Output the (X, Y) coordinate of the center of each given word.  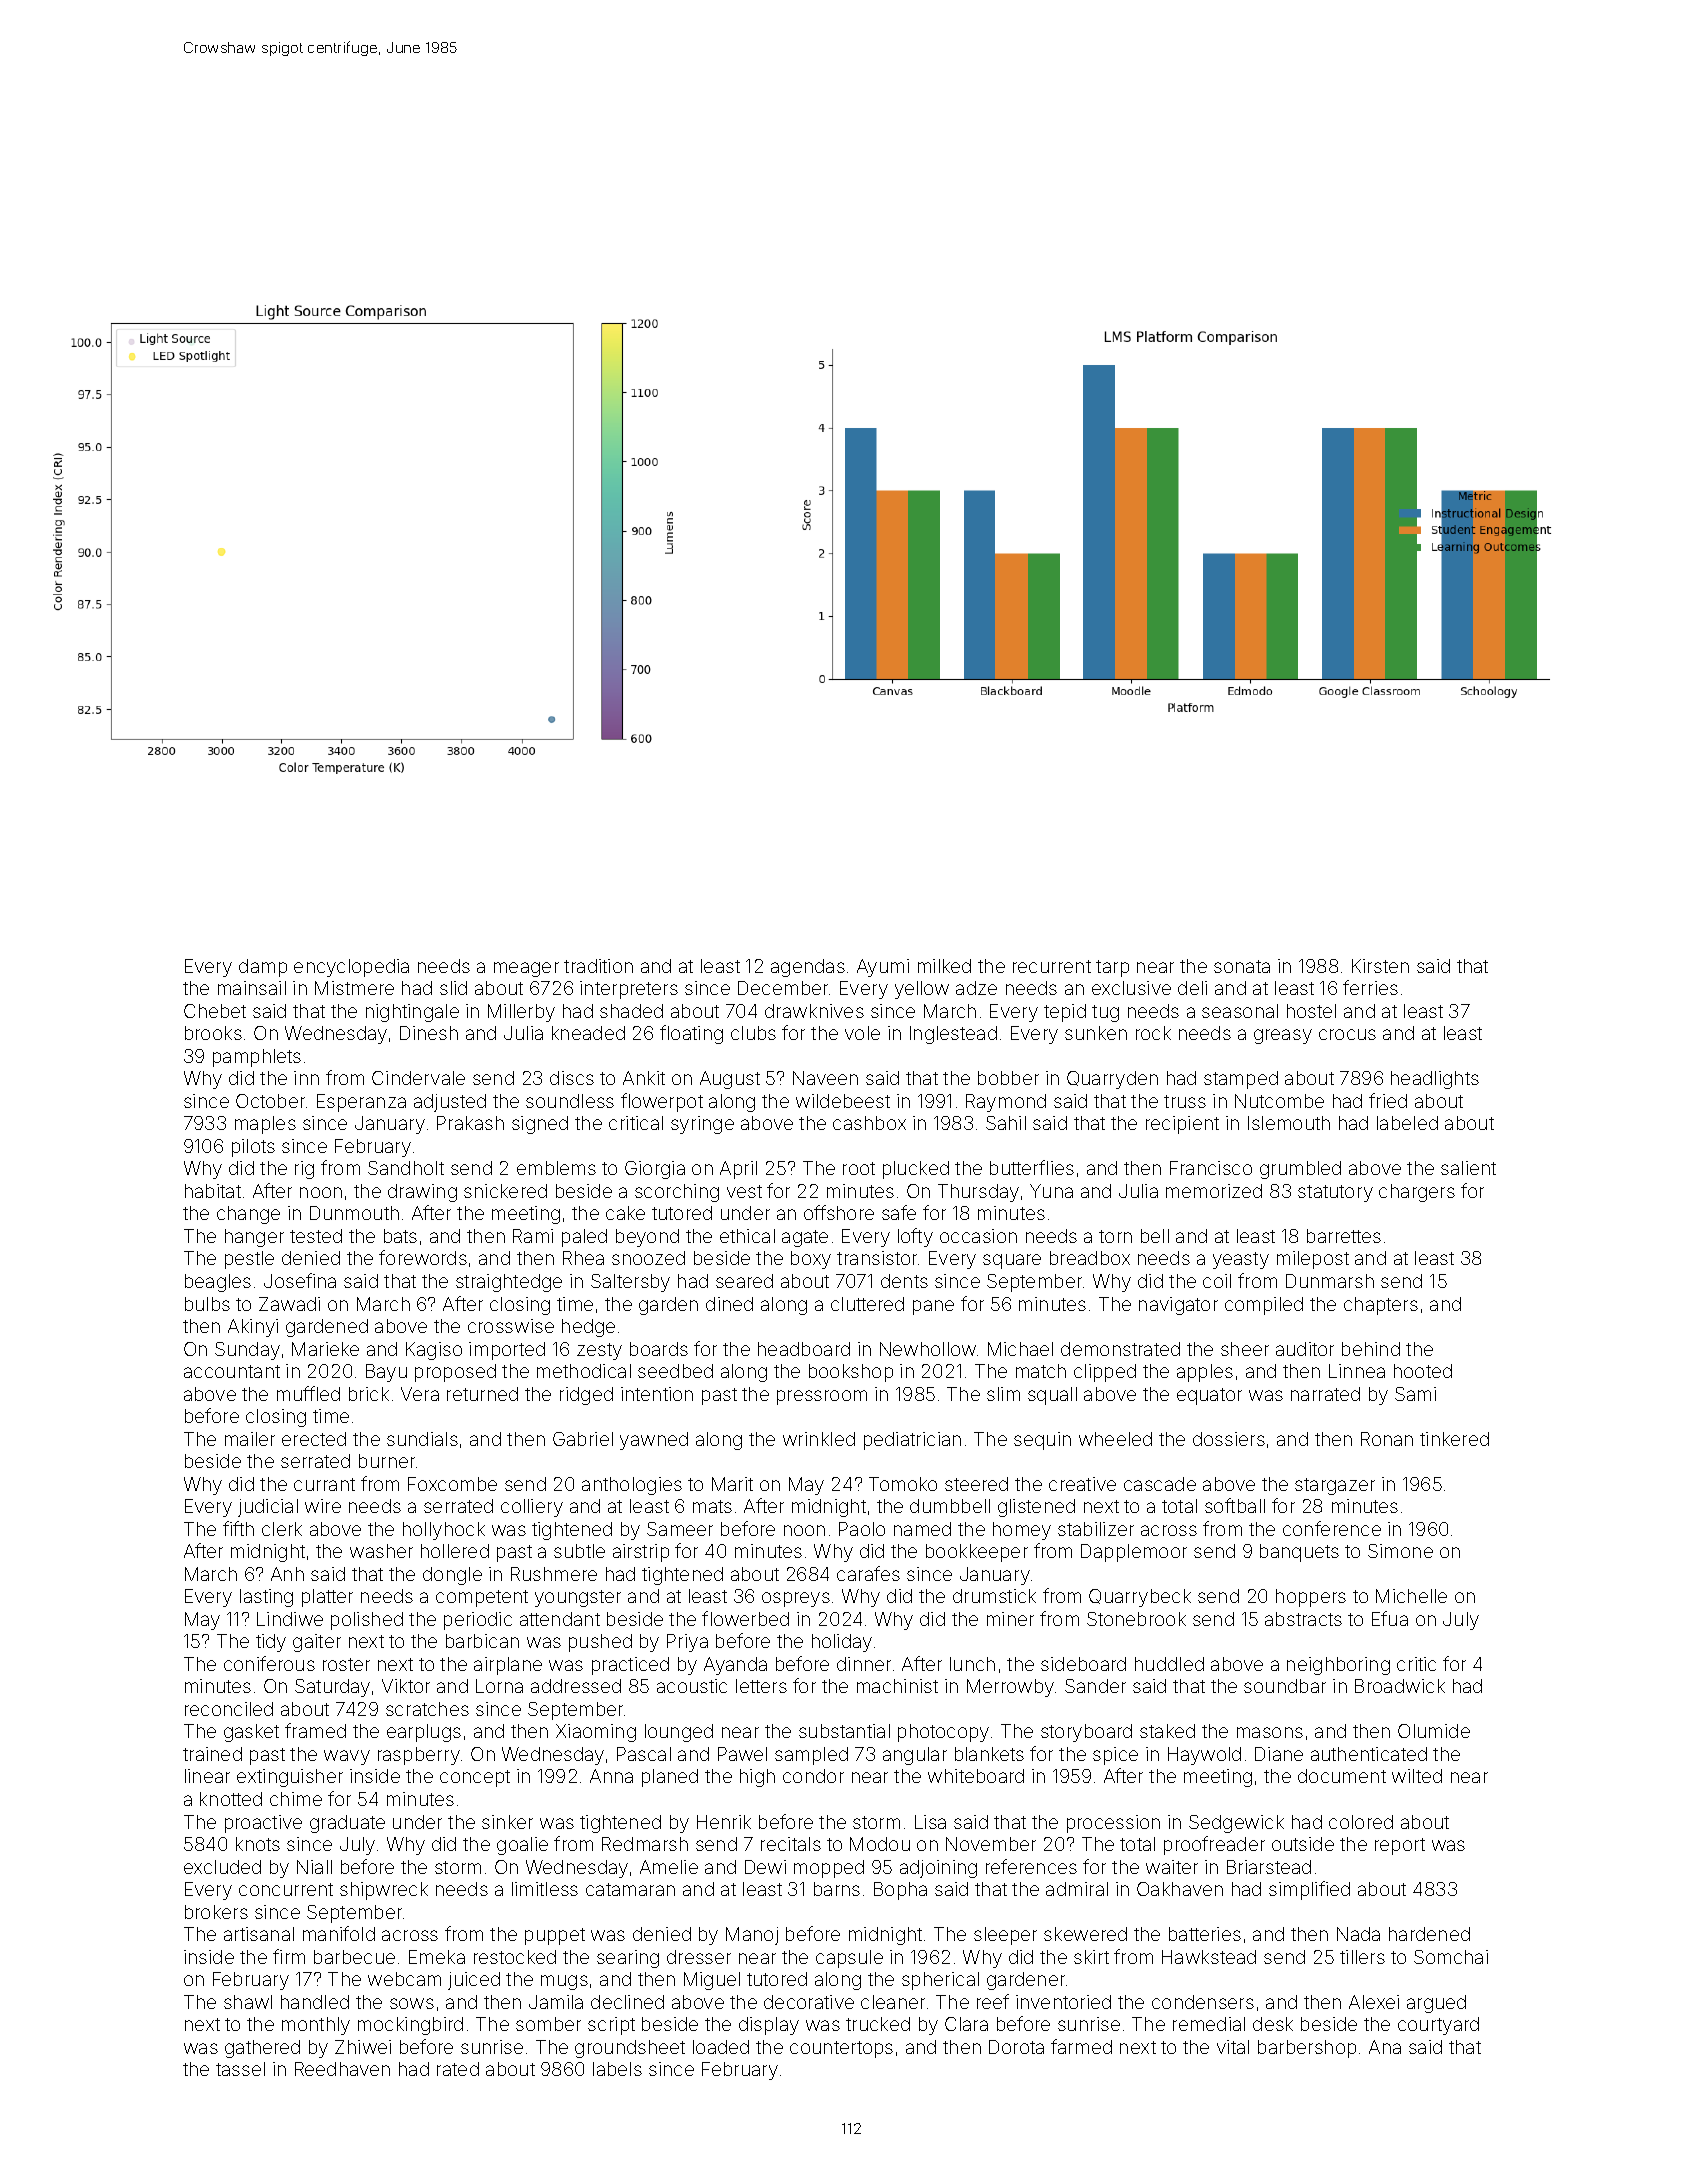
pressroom (822, 1397)
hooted (1423, 1371)
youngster (578, 1598)
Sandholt (406, 1168)
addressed (576, 1686)
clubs (753, 1033)
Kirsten (1380, 966)
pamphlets (257, 1058)
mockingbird (410, 2026)
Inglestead (953, 1035)
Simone (1400, 1551)
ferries (1370, 987)
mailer (250, 1439)
